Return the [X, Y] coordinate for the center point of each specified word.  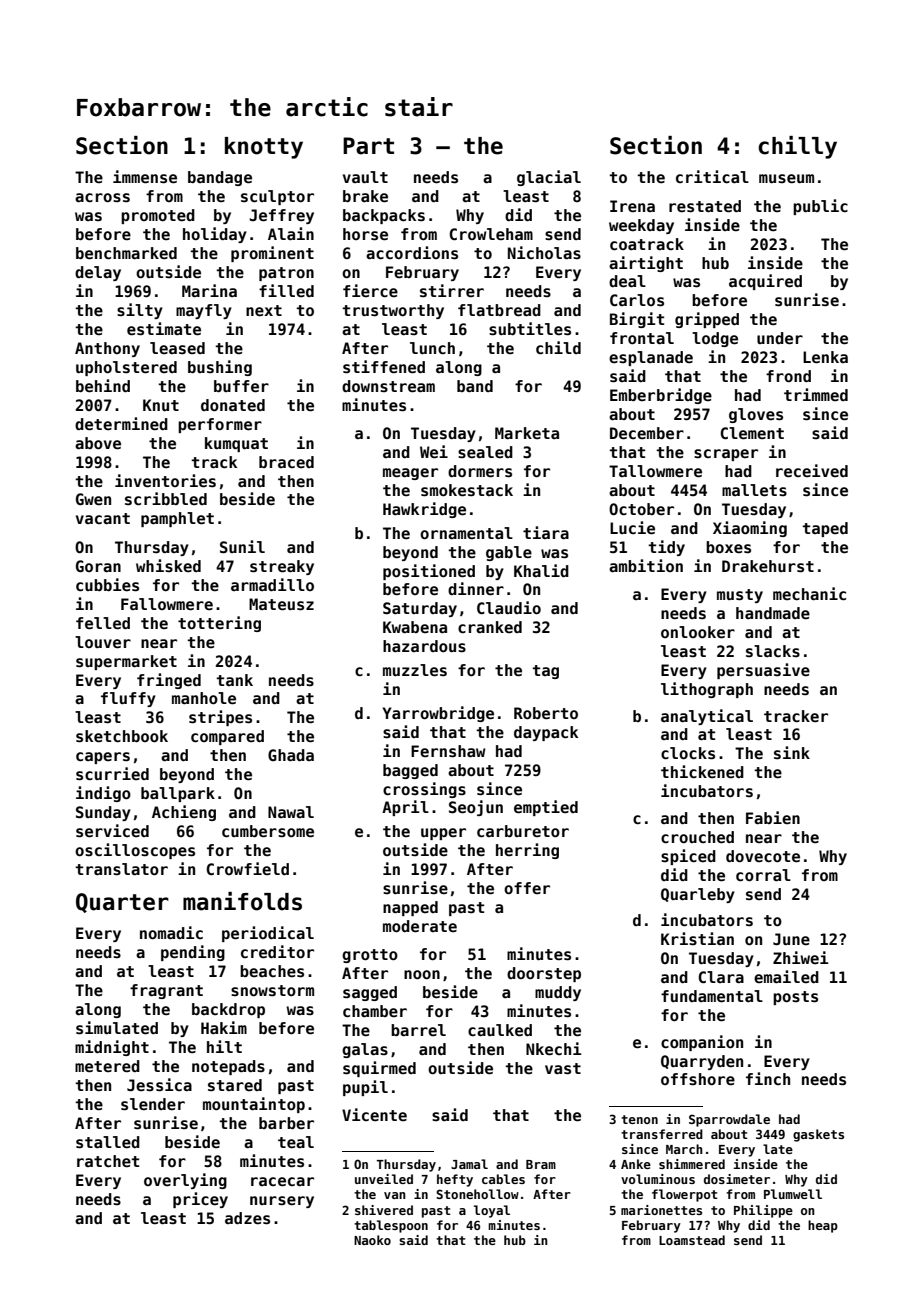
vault [365, 177]
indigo [103, 794]
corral [763, 875]
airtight [646, 264]
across [102, 198]
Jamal [469, 1164]
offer [527, 888]
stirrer [452, 291]
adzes [247, 1218]
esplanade [651, 358]
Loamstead [692, 1240]
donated [233, 405]
